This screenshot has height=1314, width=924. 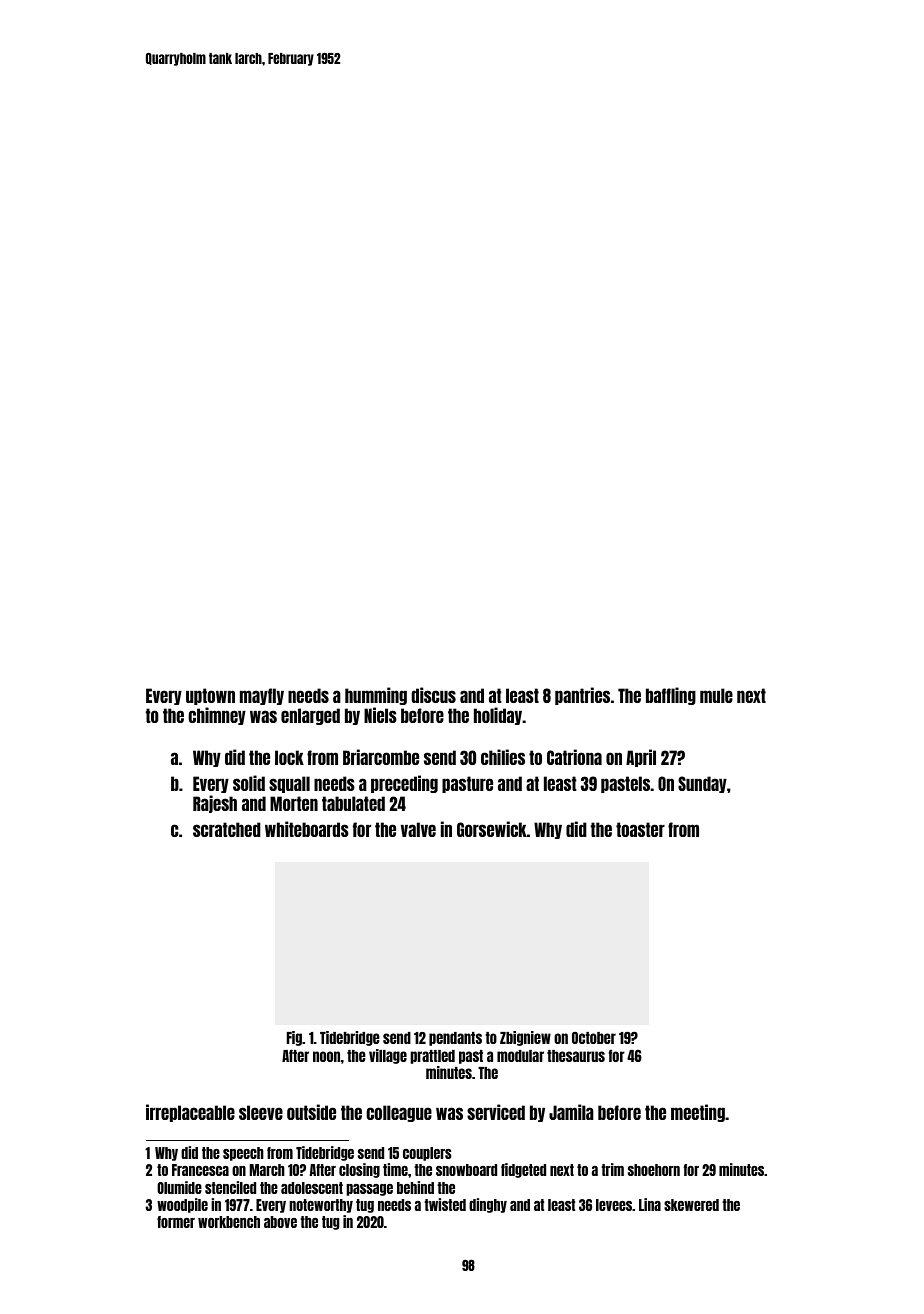 What do you see at coordinates (190, 1113) in the screenshot?
I see `irreplaceable` at bounding box center [190, 1113].
